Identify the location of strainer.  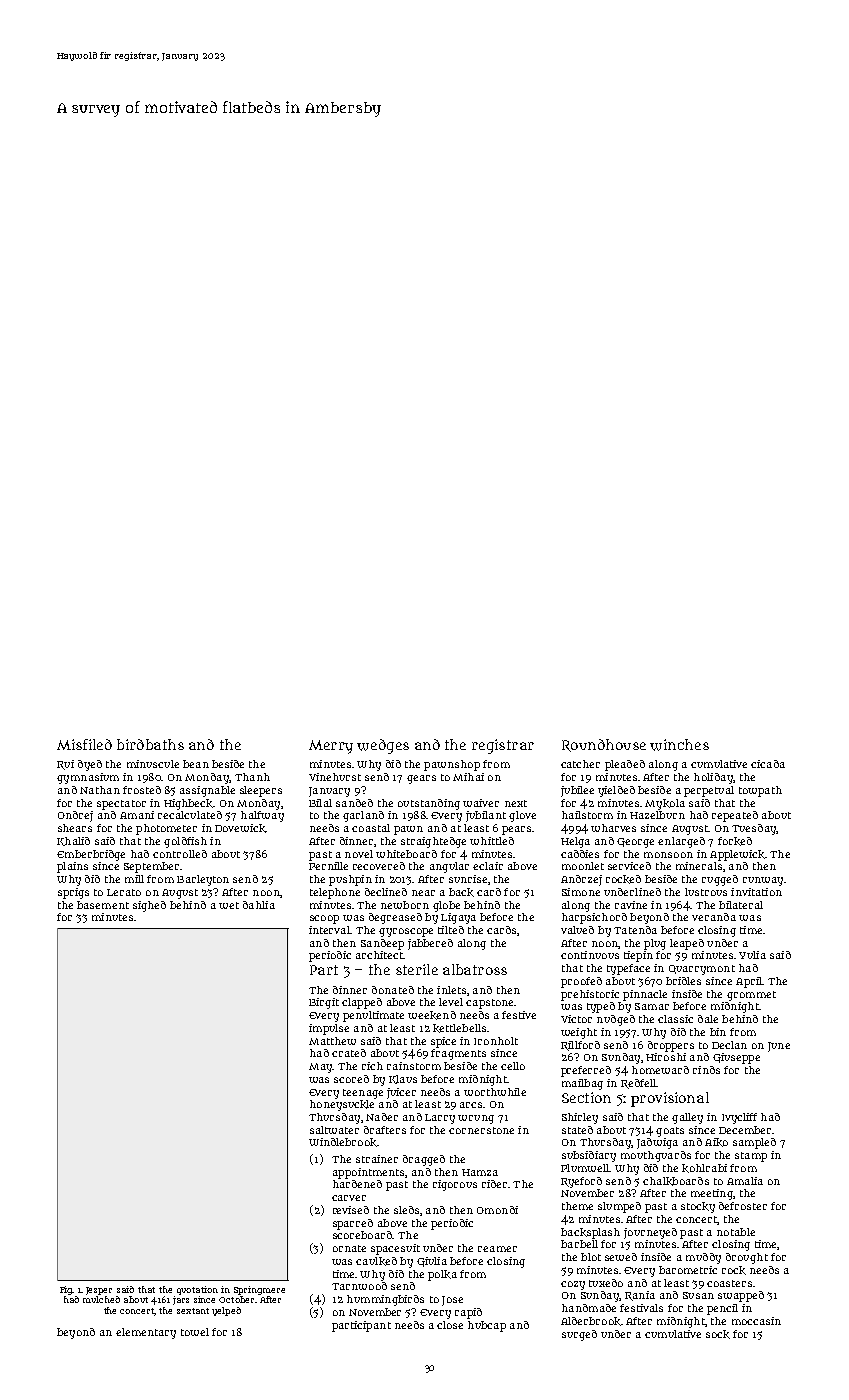
(377, 1159).
